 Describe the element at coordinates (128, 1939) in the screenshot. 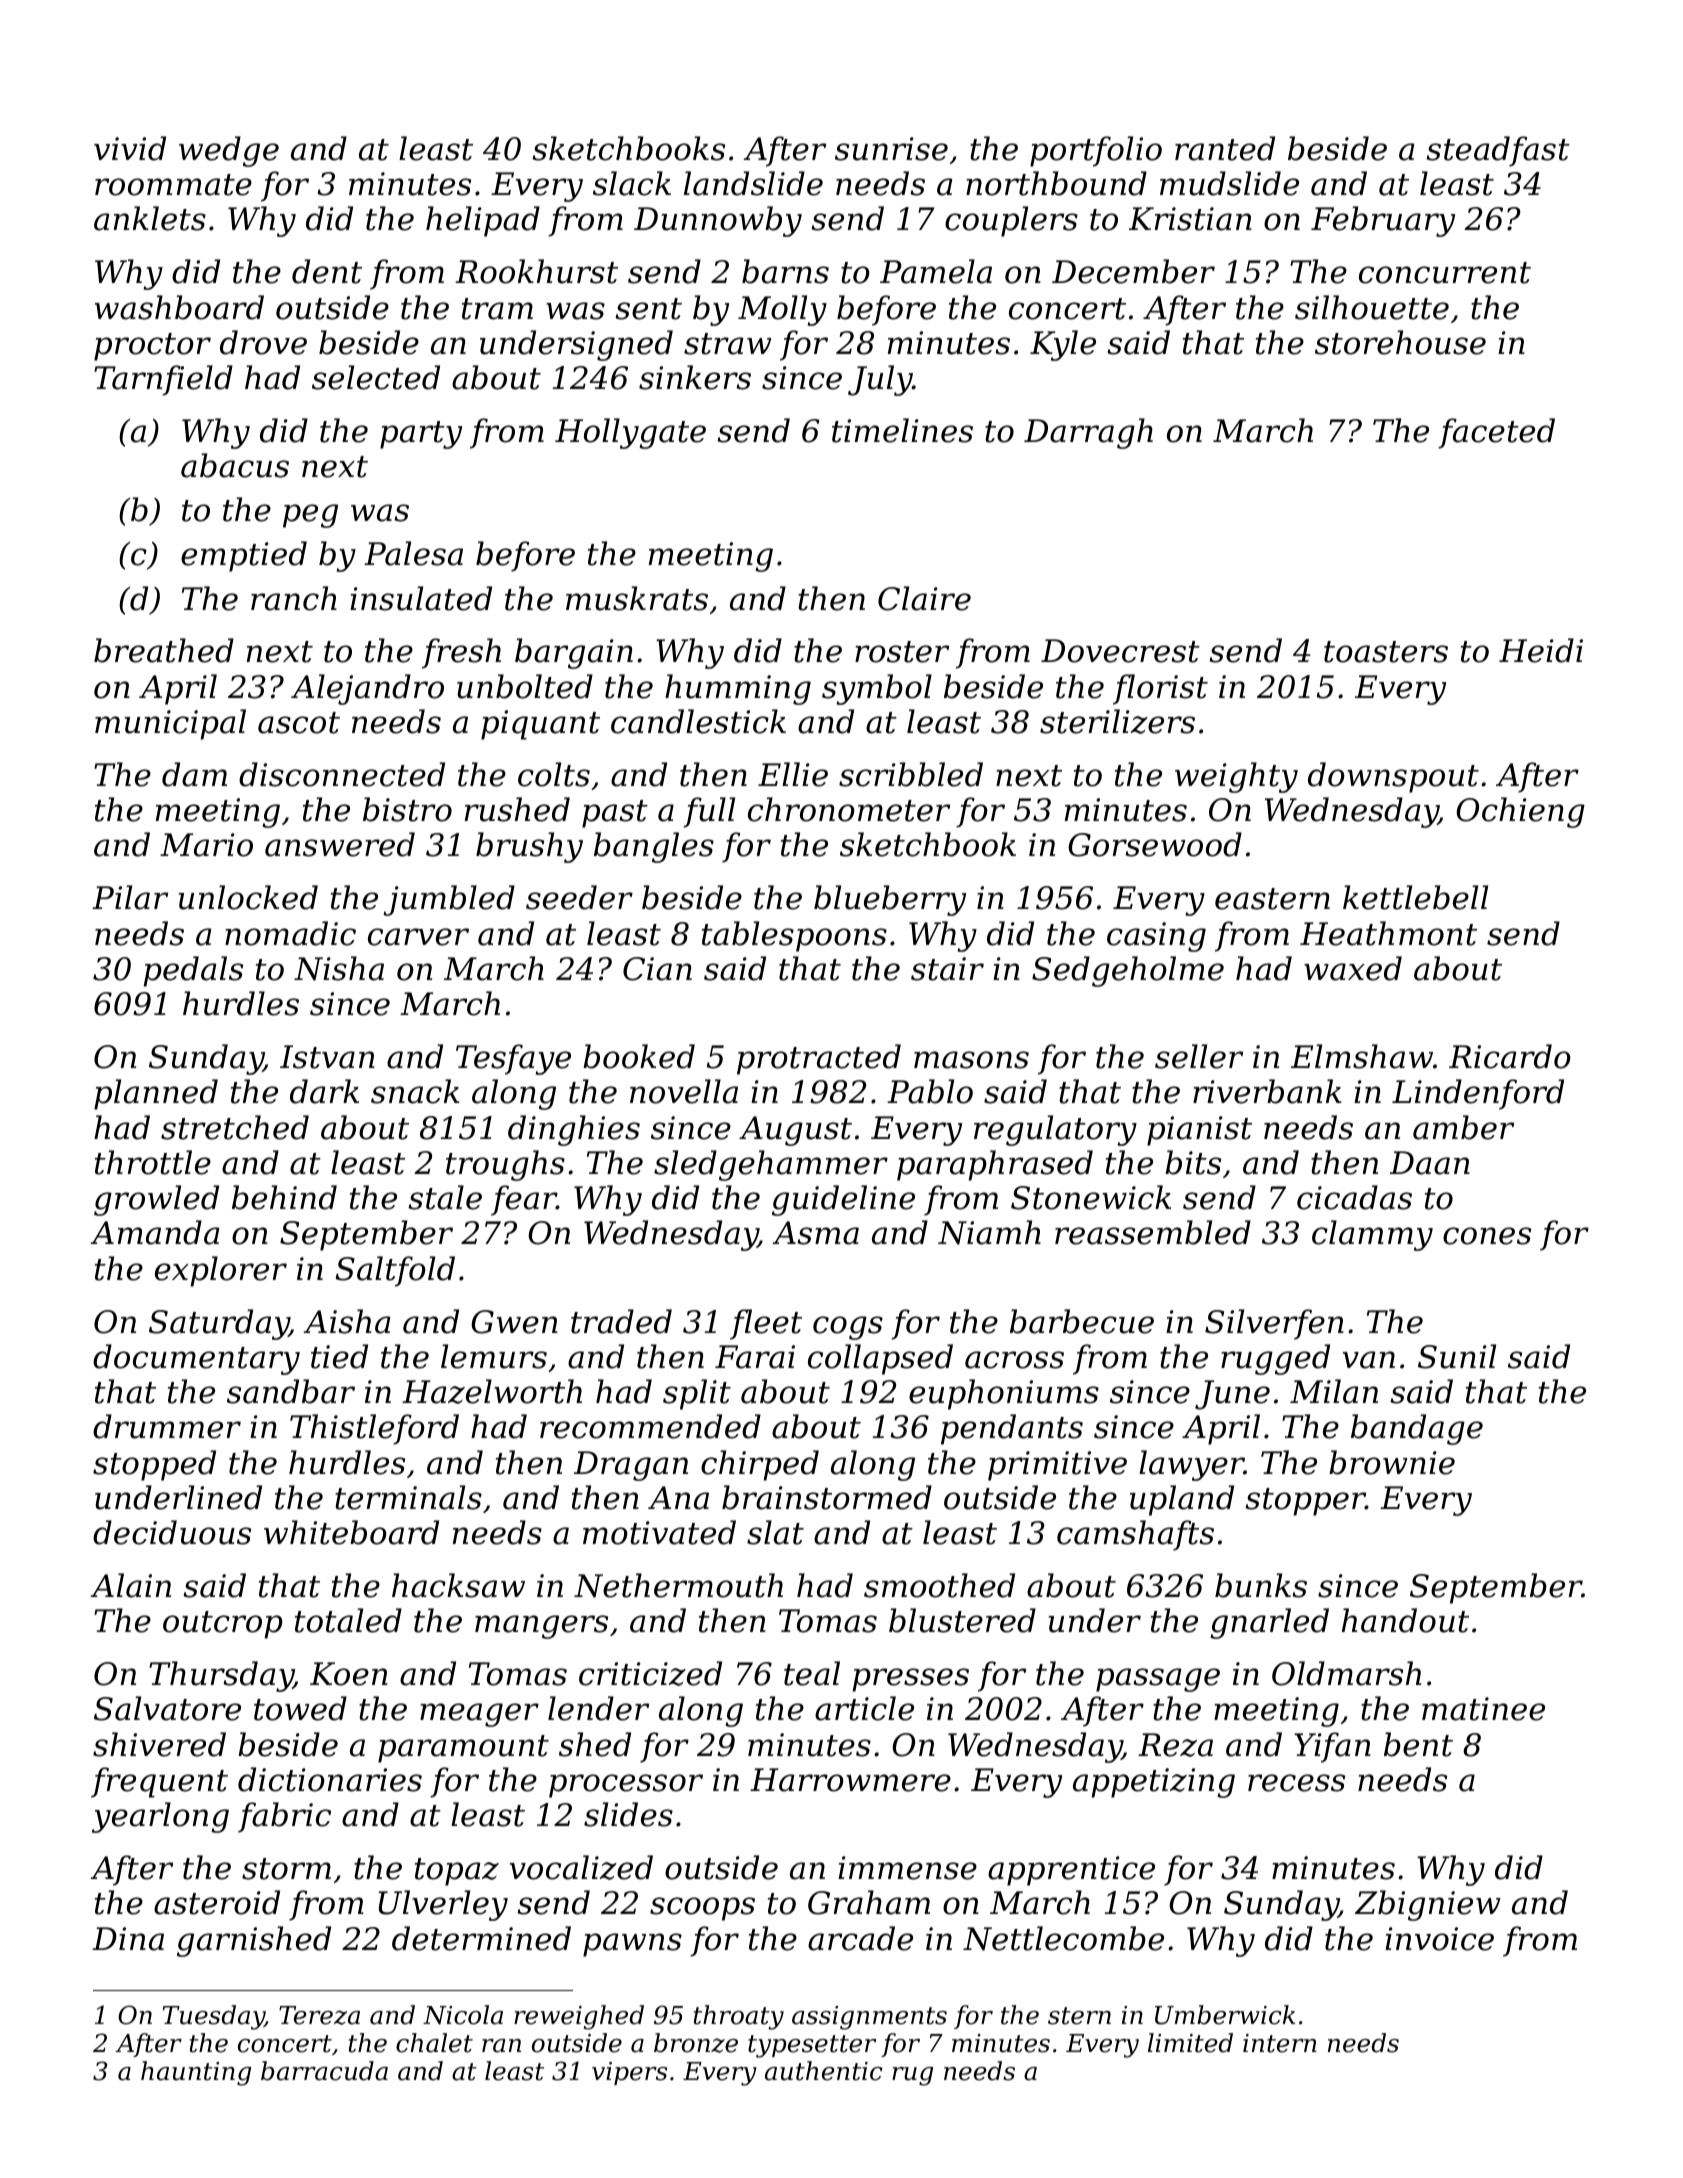

I see `Dina` at that location.
